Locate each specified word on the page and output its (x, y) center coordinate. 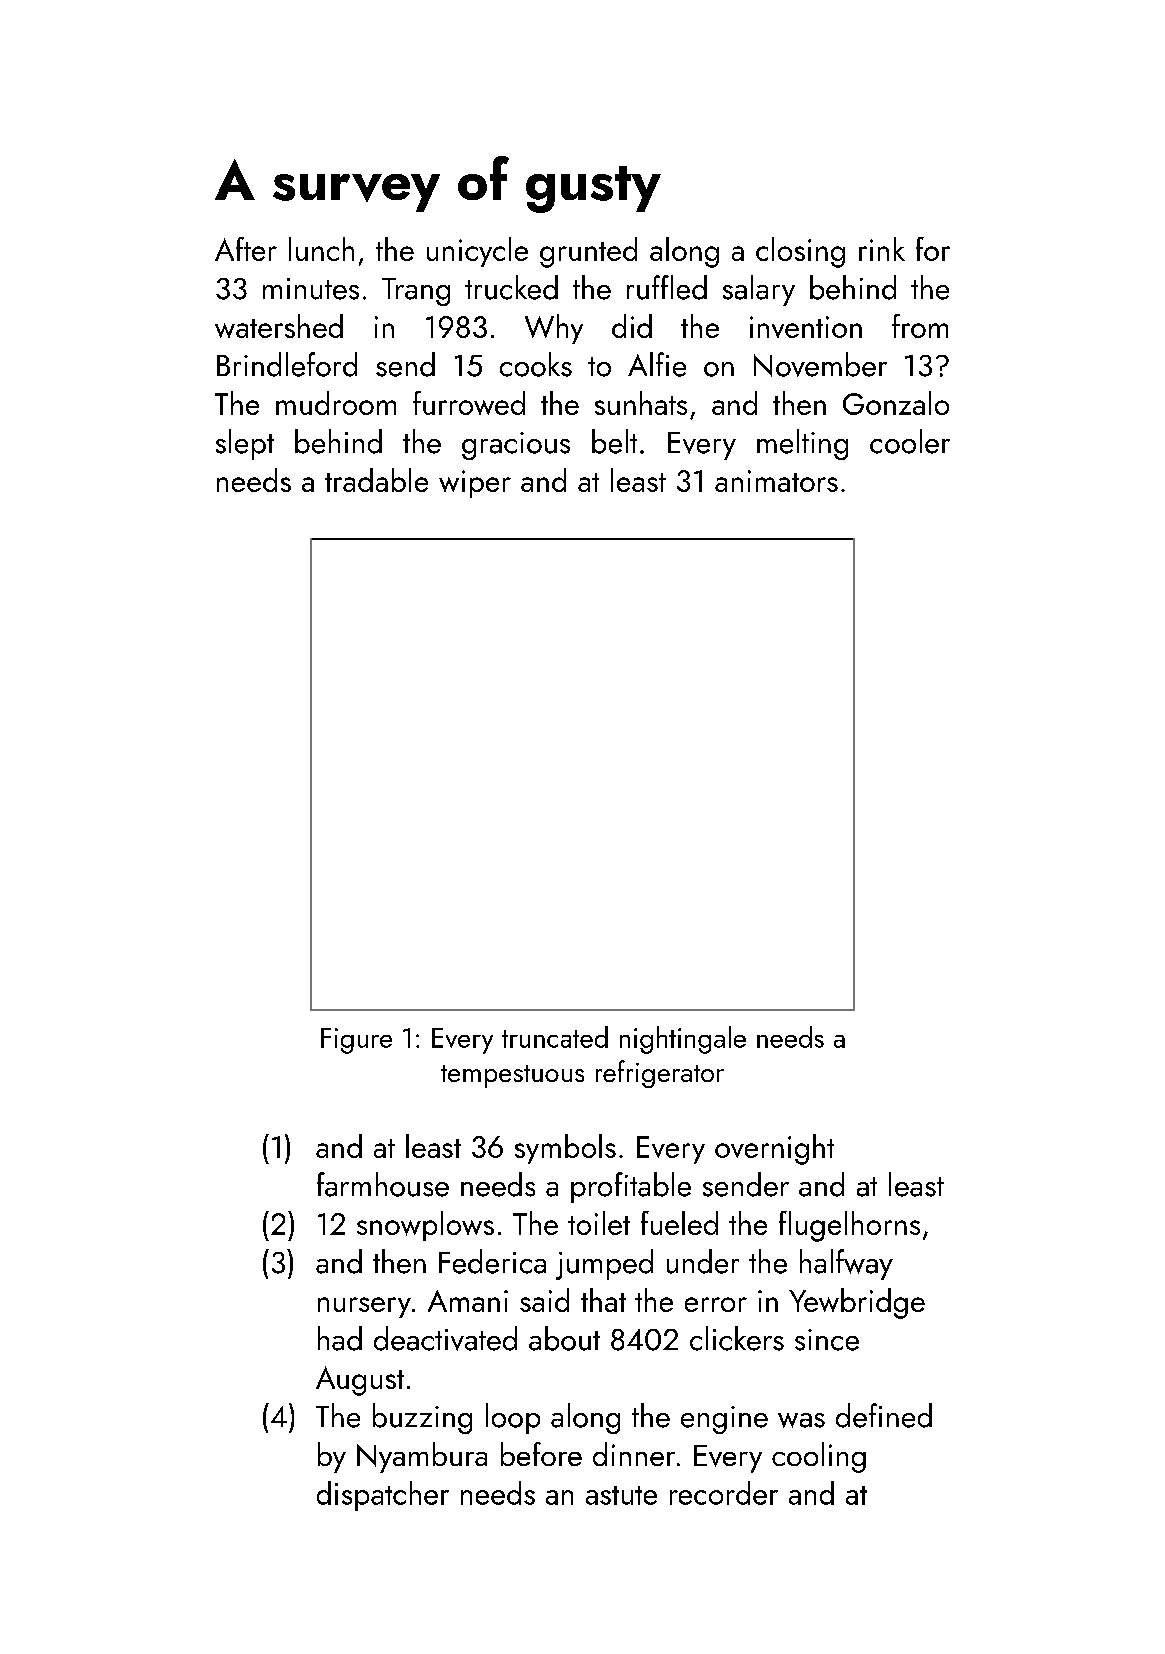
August (360, 1381)
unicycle (477, 252)
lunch (321, 249)
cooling (819, 1457)
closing (800, 252)
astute (621, 1495)
